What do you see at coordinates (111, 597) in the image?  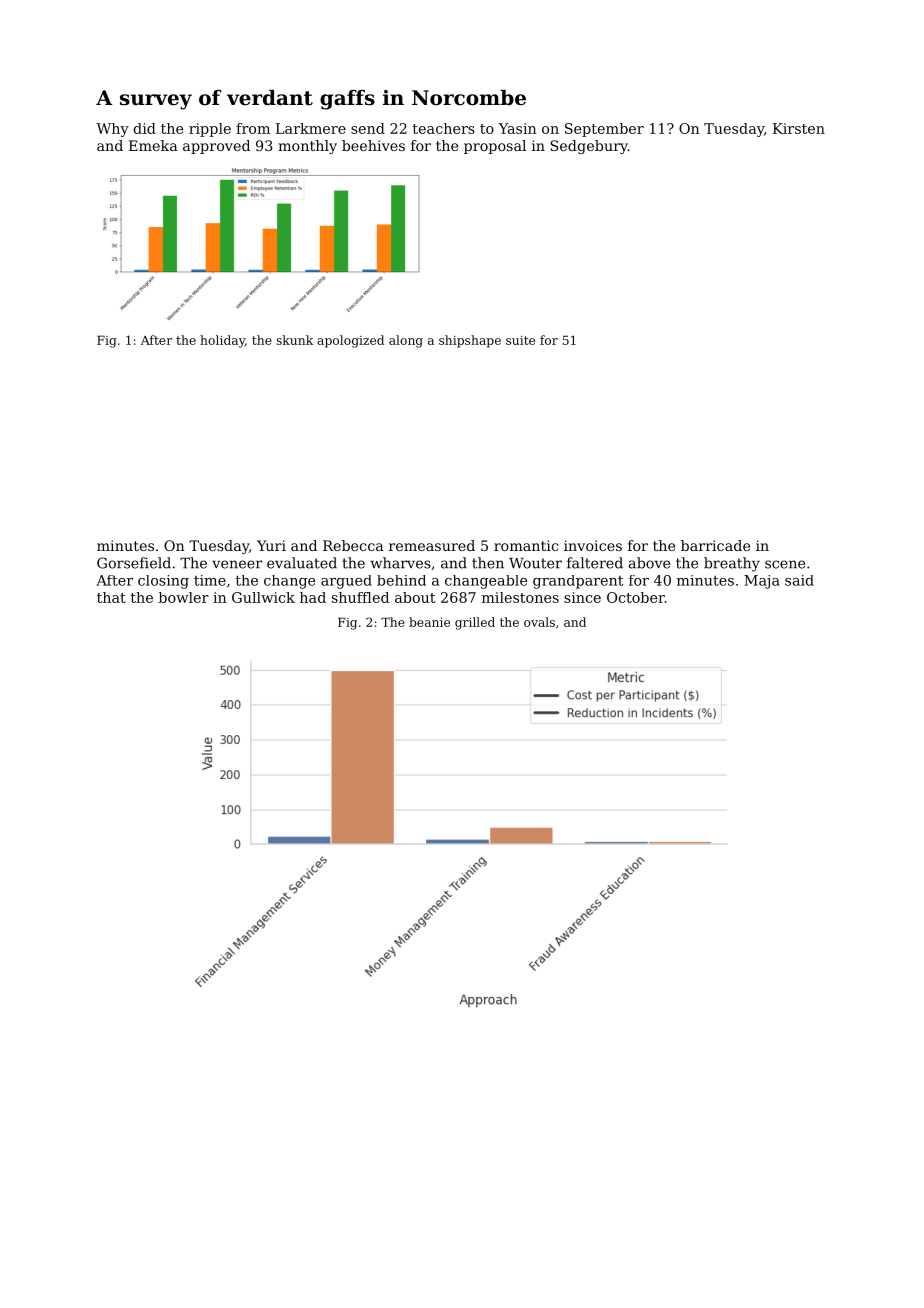 I see `that` at bounding box center [111, 597].
